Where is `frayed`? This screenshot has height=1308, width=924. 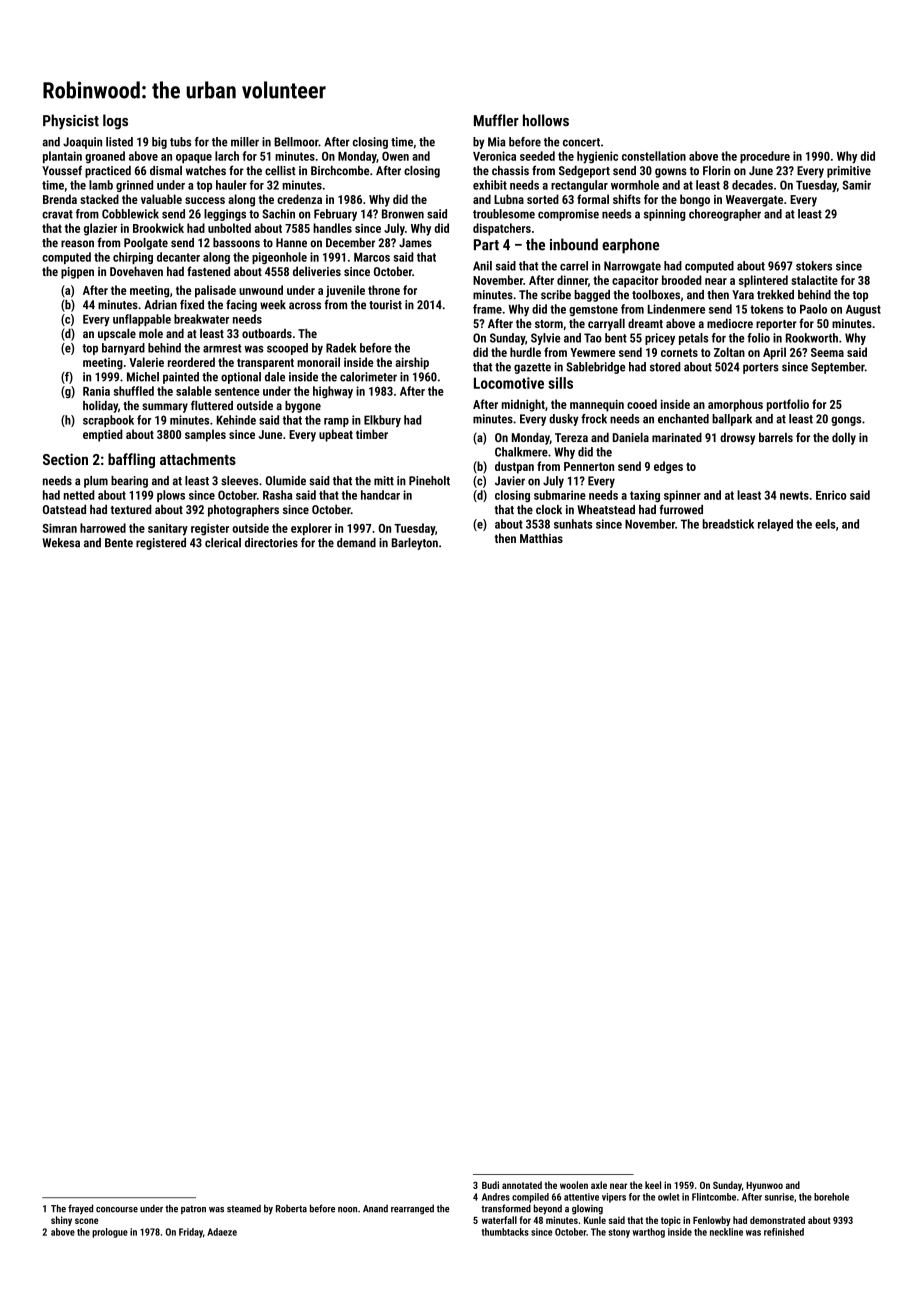 frayed is located at coordinates (80, 1209).
